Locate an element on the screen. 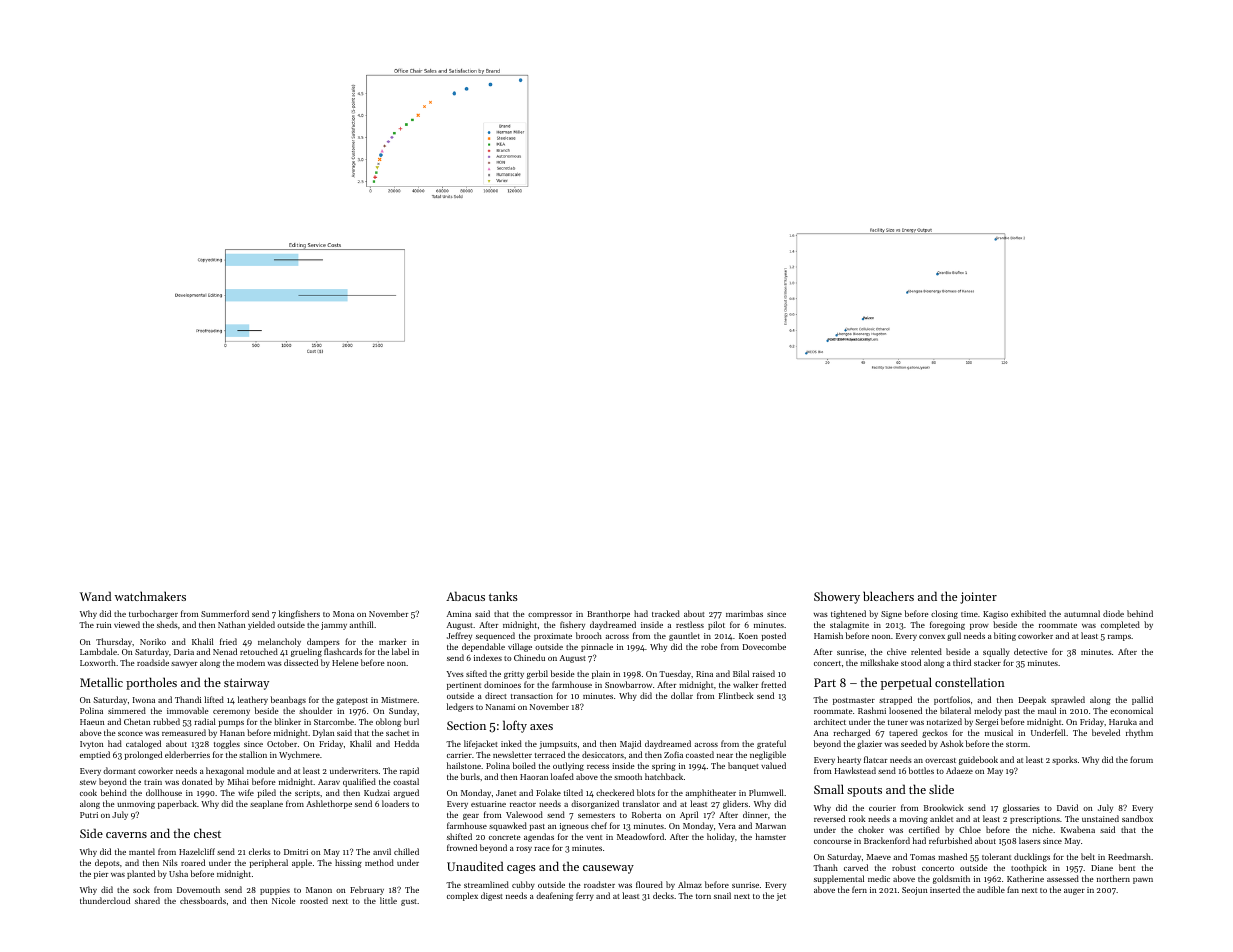 The width and height of the screenshot is (1233, 952). sporks is located at coordinates (1064, 760).
